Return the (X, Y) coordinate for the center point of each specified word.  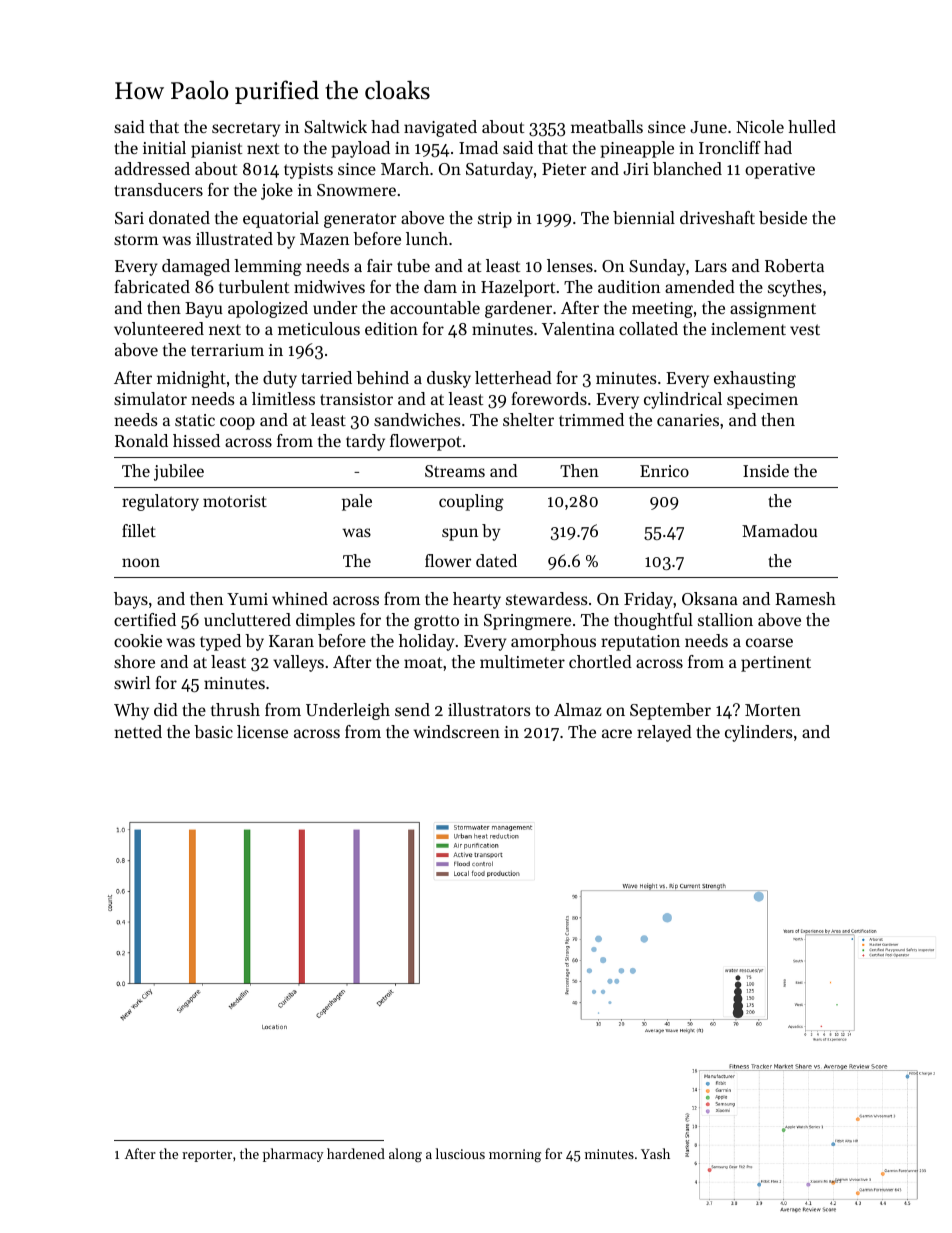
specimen (762, 401)
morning (515, 1155)
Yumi (247, 599)
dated (496, 560)
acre (617, 733)
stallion (725, 619)
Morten (773, 710)
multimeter (522, 661)
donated (179, 217)
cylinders (759, 733)
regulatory (160, 502)
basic (213, 731)
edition (391, 328)
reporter (207, 1156)
